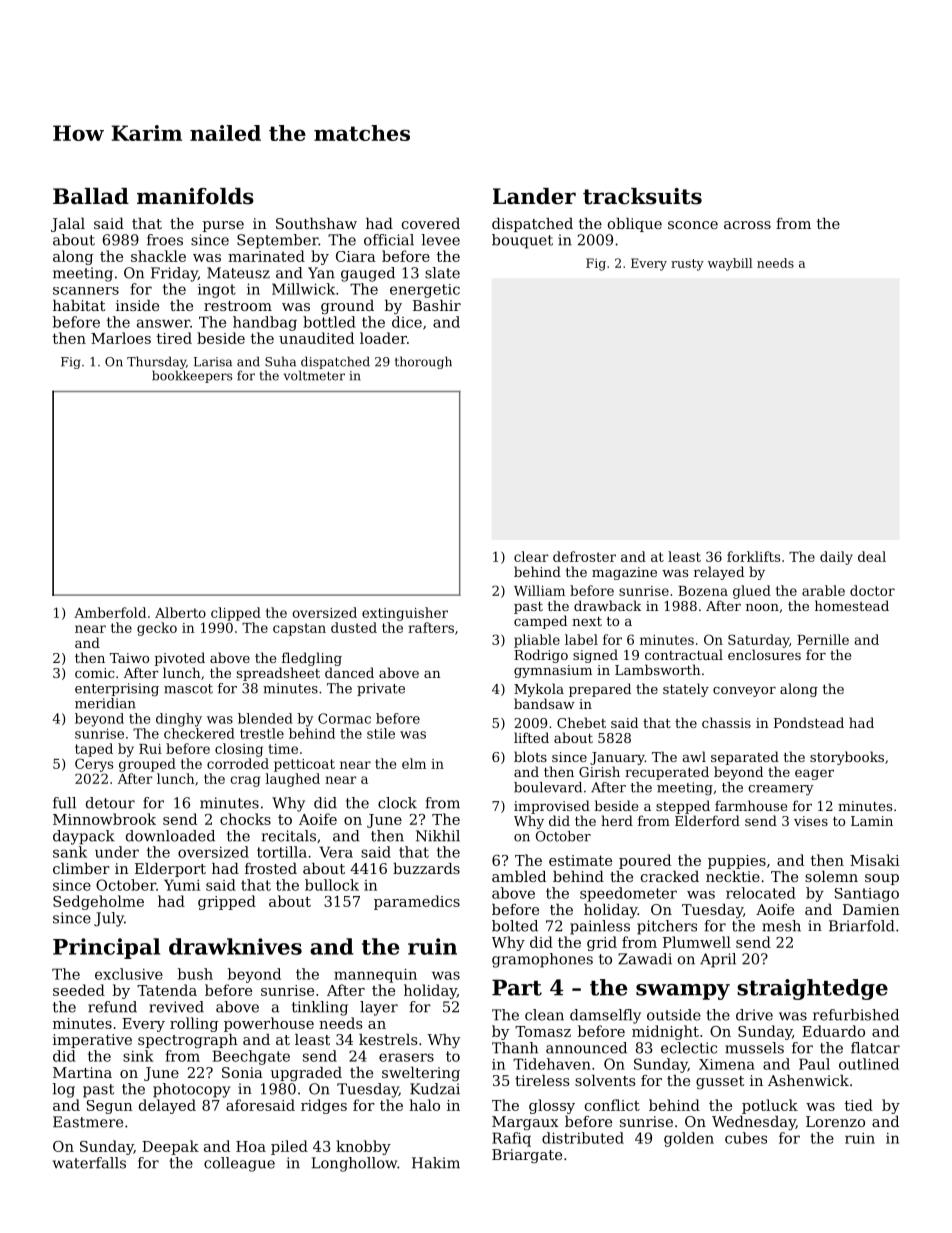 This screenshot has width=952, height=1233. What do you see at coordinates (552, 807) in the screenshot?
I see `improvised` at bounding box center [552, 807].
